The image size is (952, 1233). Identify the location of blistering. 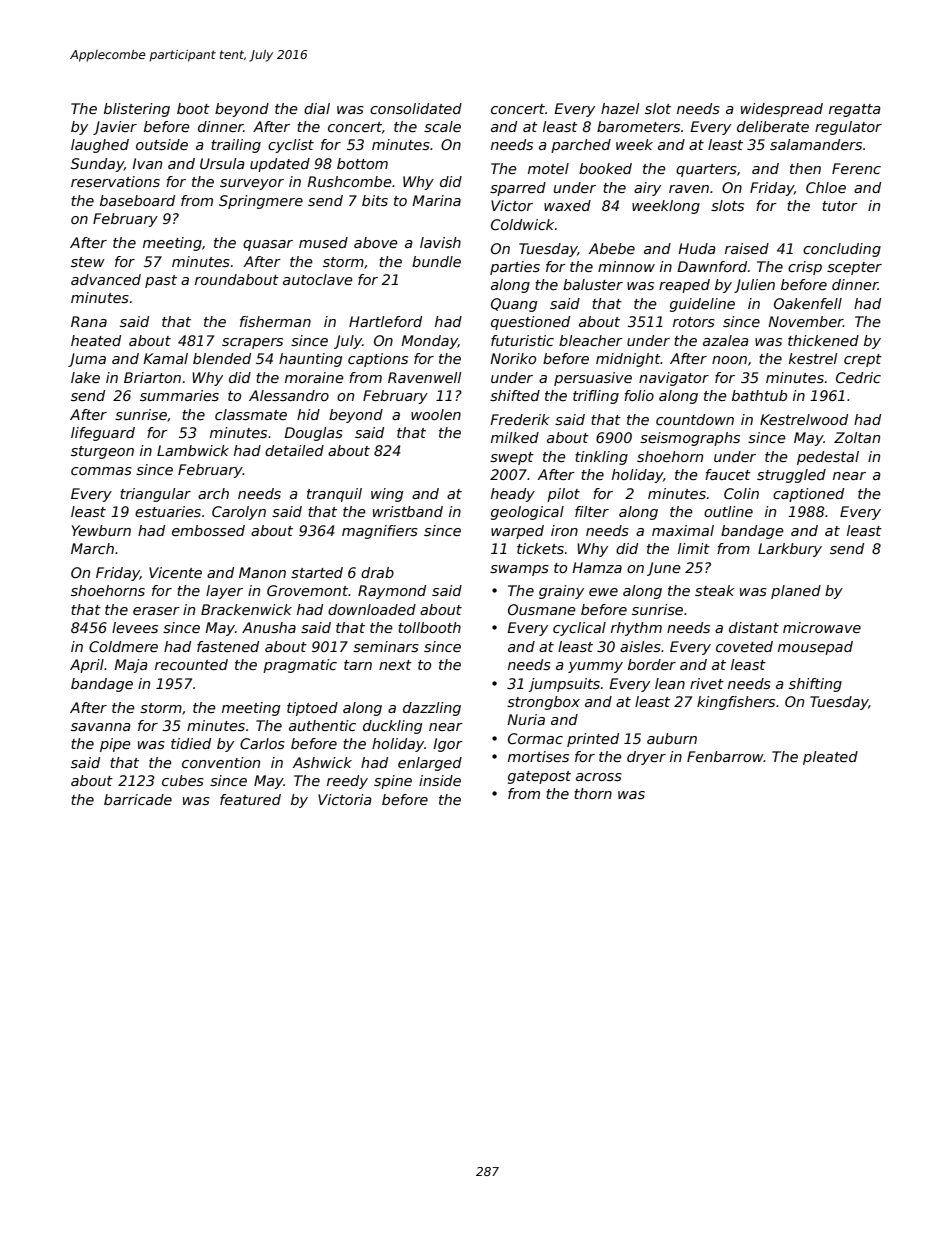
(137, 110).
